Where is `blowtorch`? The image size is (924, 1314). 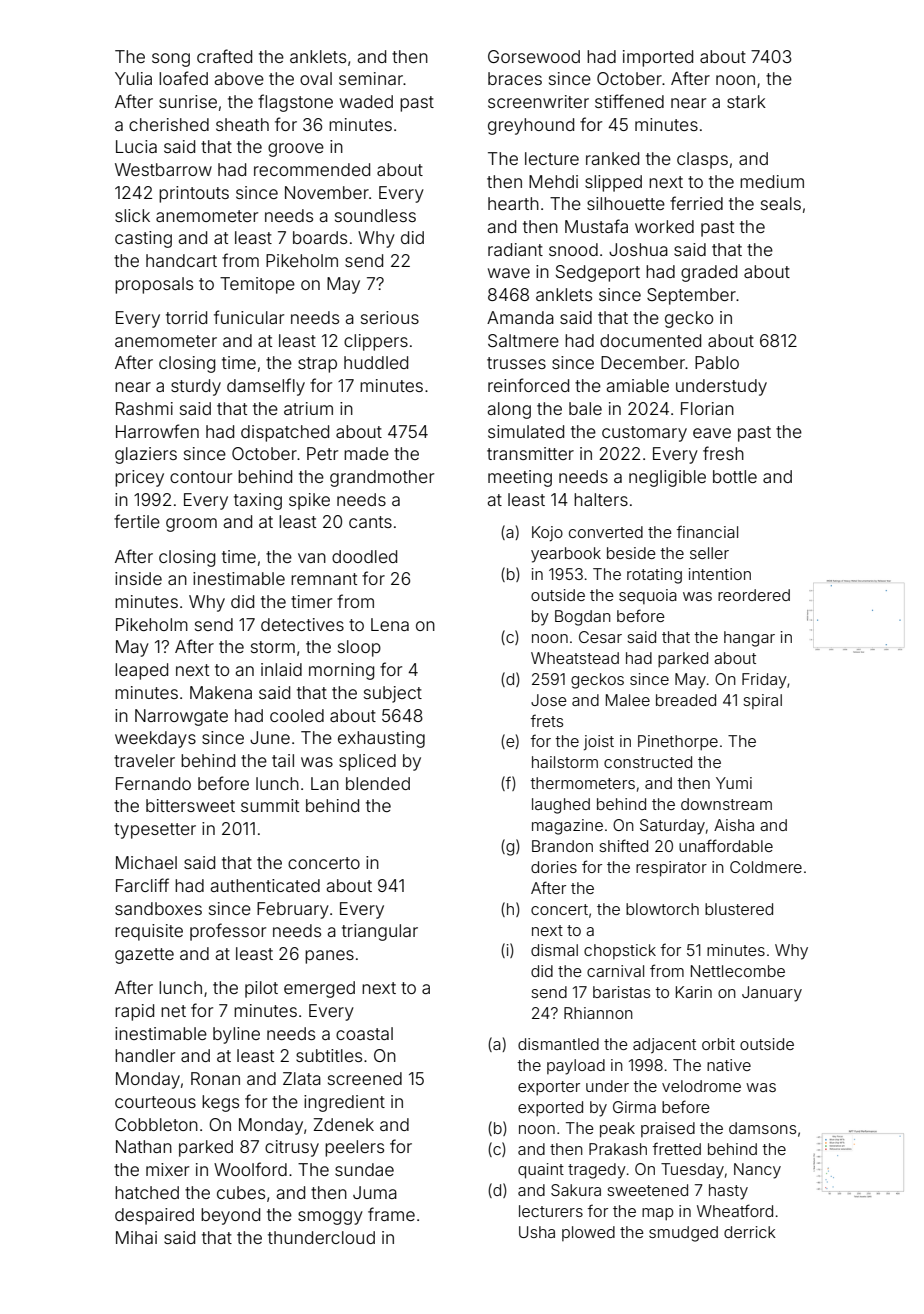
blowtorch is located at coordinates (662, 909).
